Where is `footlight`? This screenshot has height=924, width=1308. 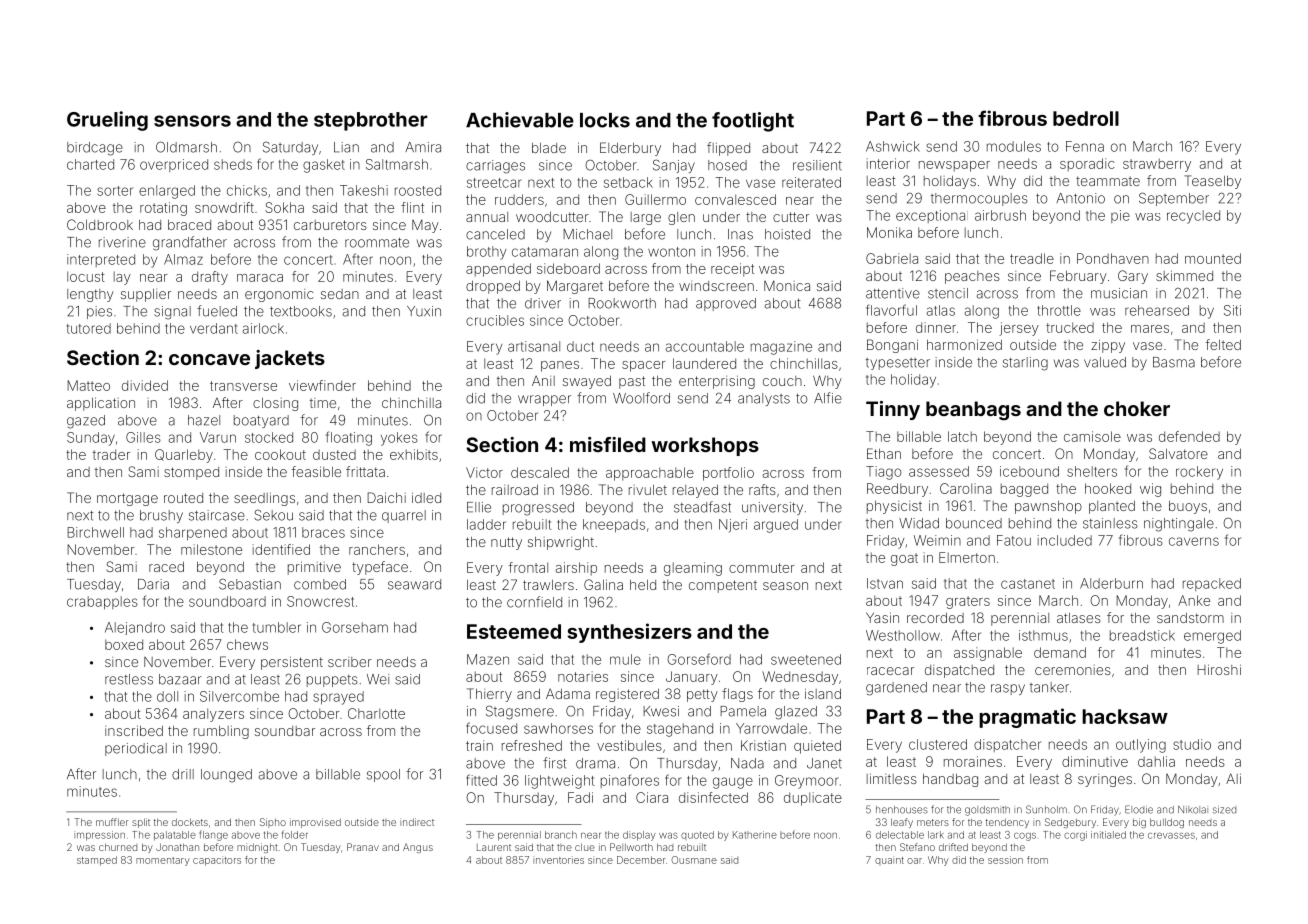
footlight is located at coordinates (753, 122).
